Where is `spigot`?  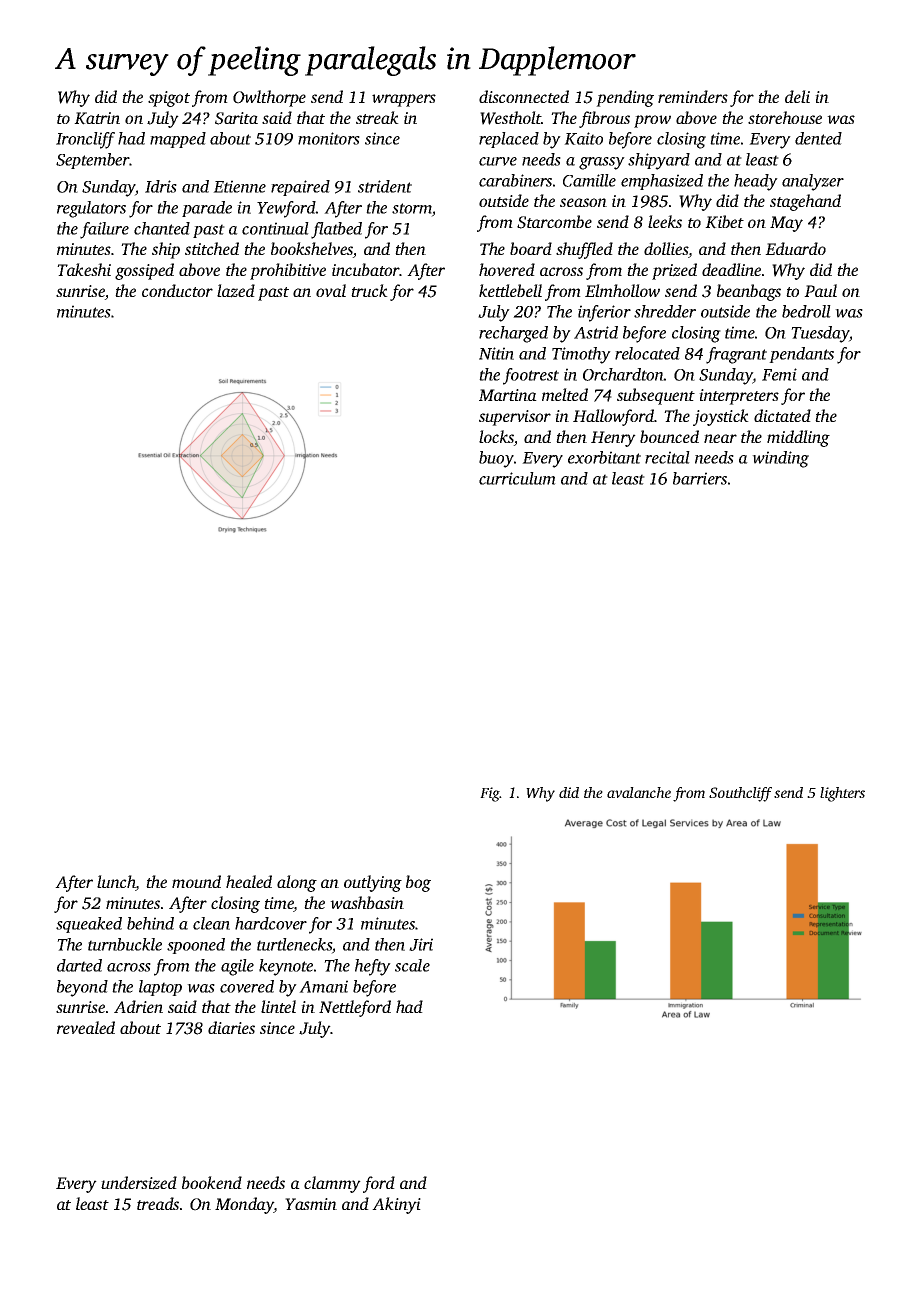
spigot is located at coordinates (169, 99).
